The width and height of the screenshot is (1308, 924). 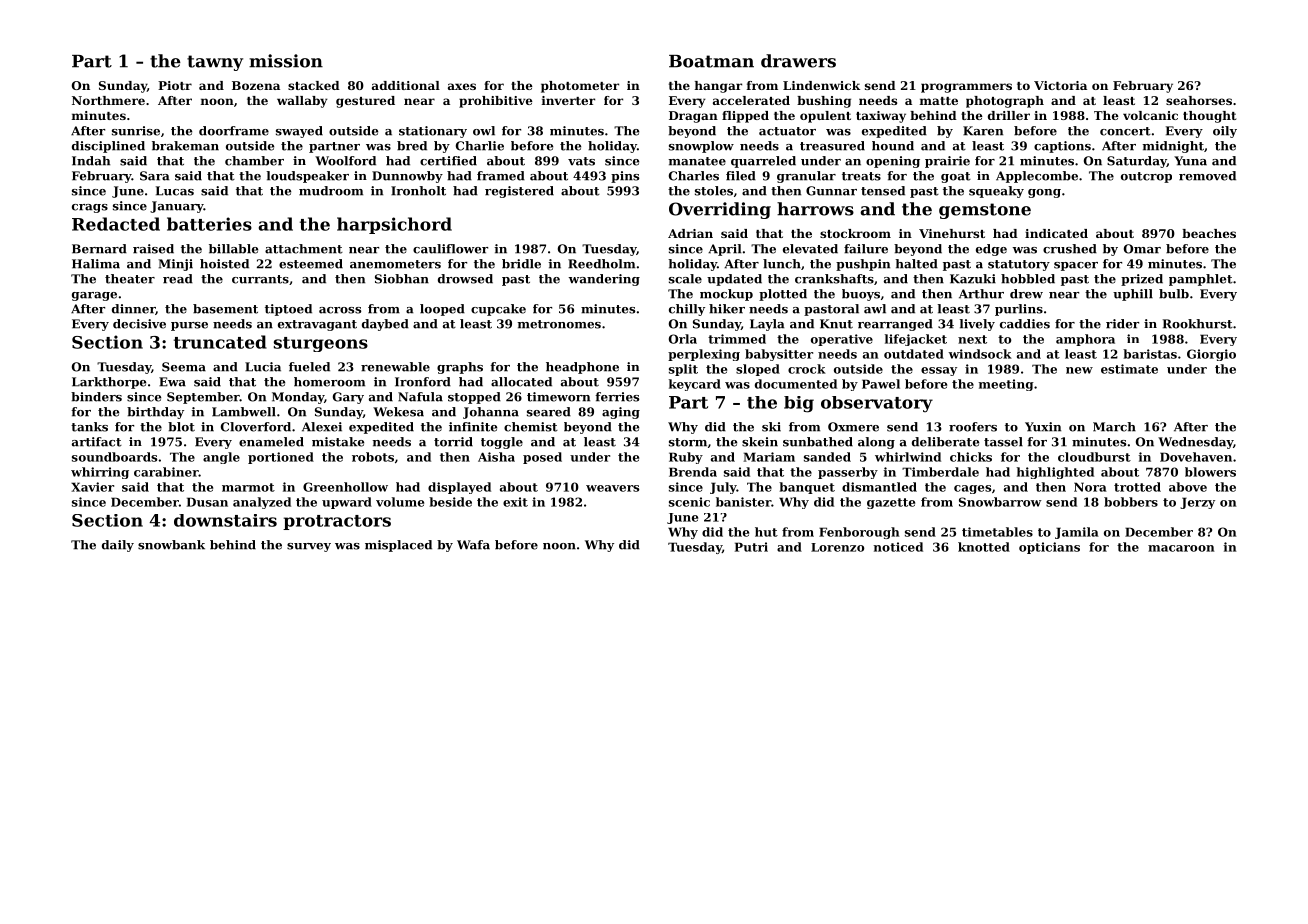 I want to click on sturgeons, so click(x=321, y=344).
